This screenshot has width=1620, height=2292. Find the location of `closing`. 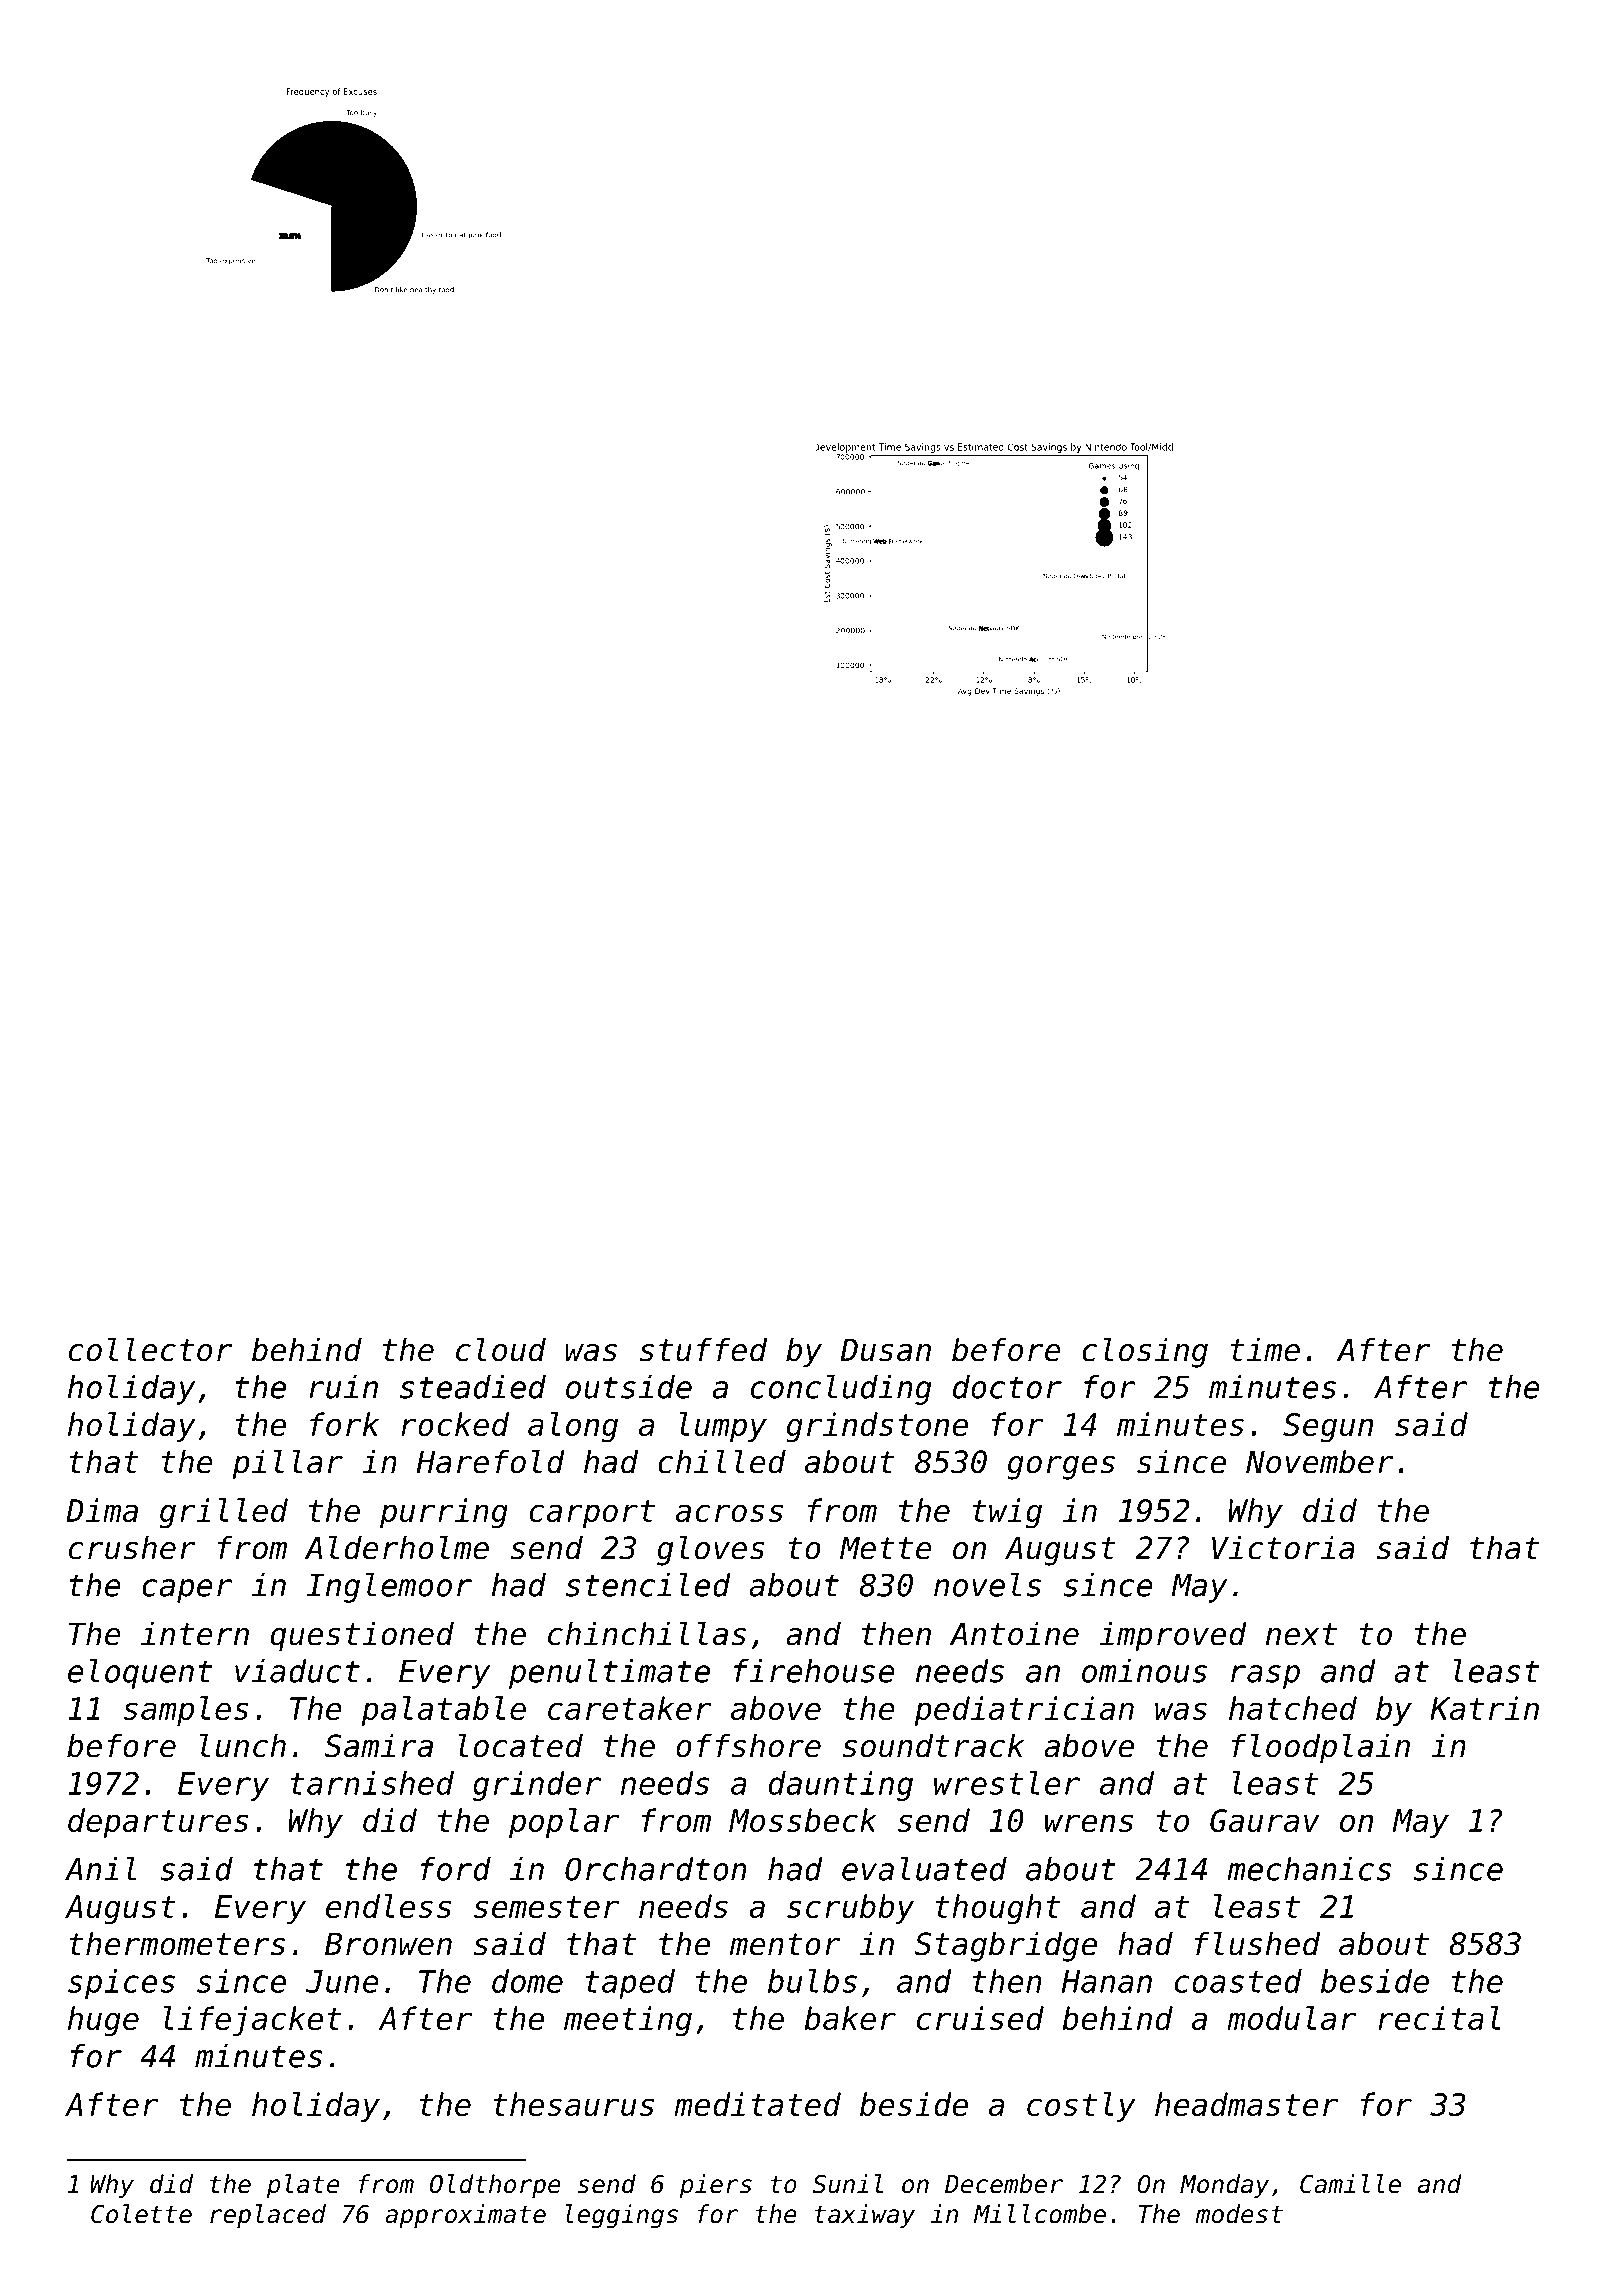

closing is located at coordinates (1145, 1352).
